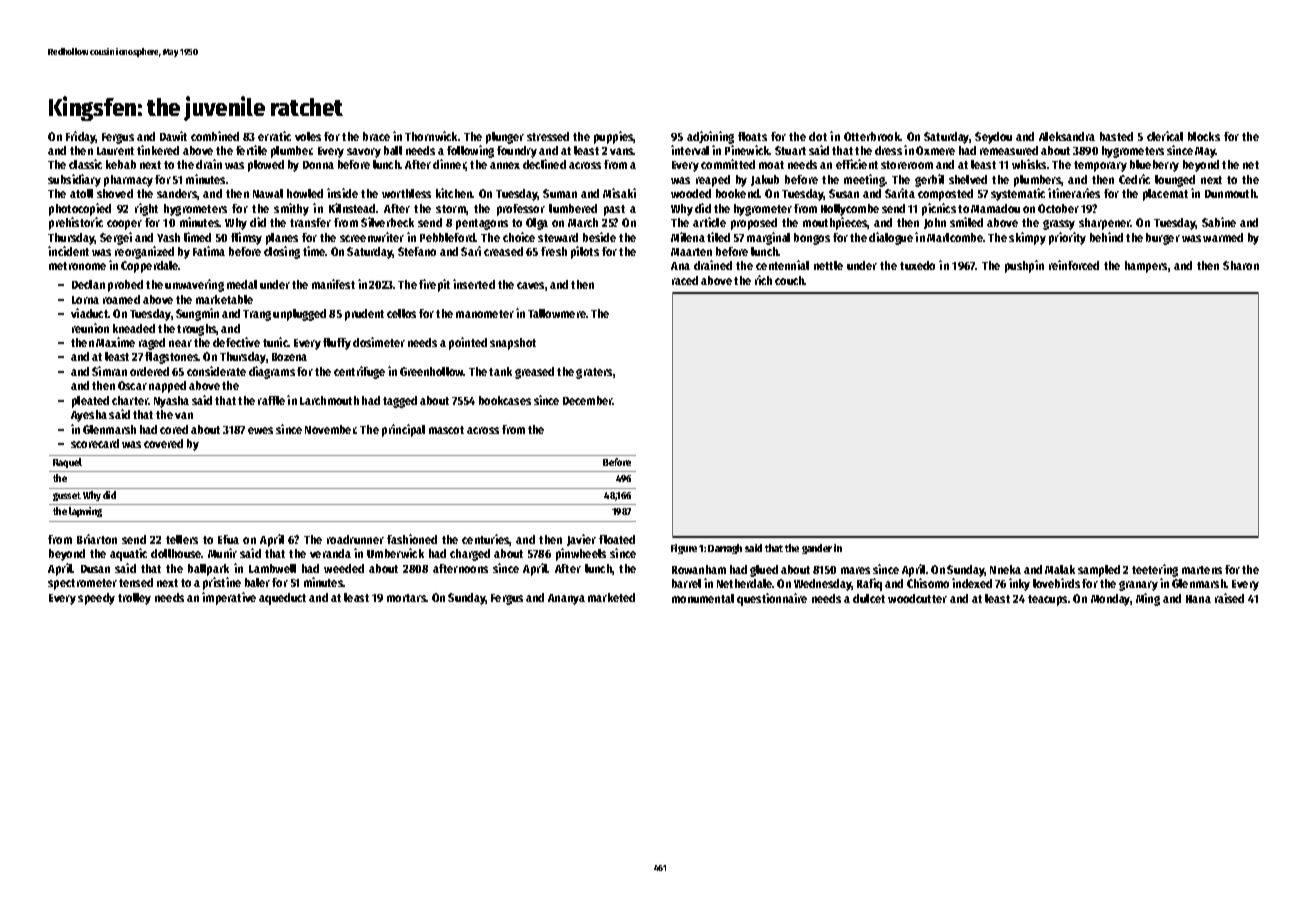 This image has height=924, width=1308. Describe the element at coordinates (517, 152) in the image. I see `foundry` at that location.
